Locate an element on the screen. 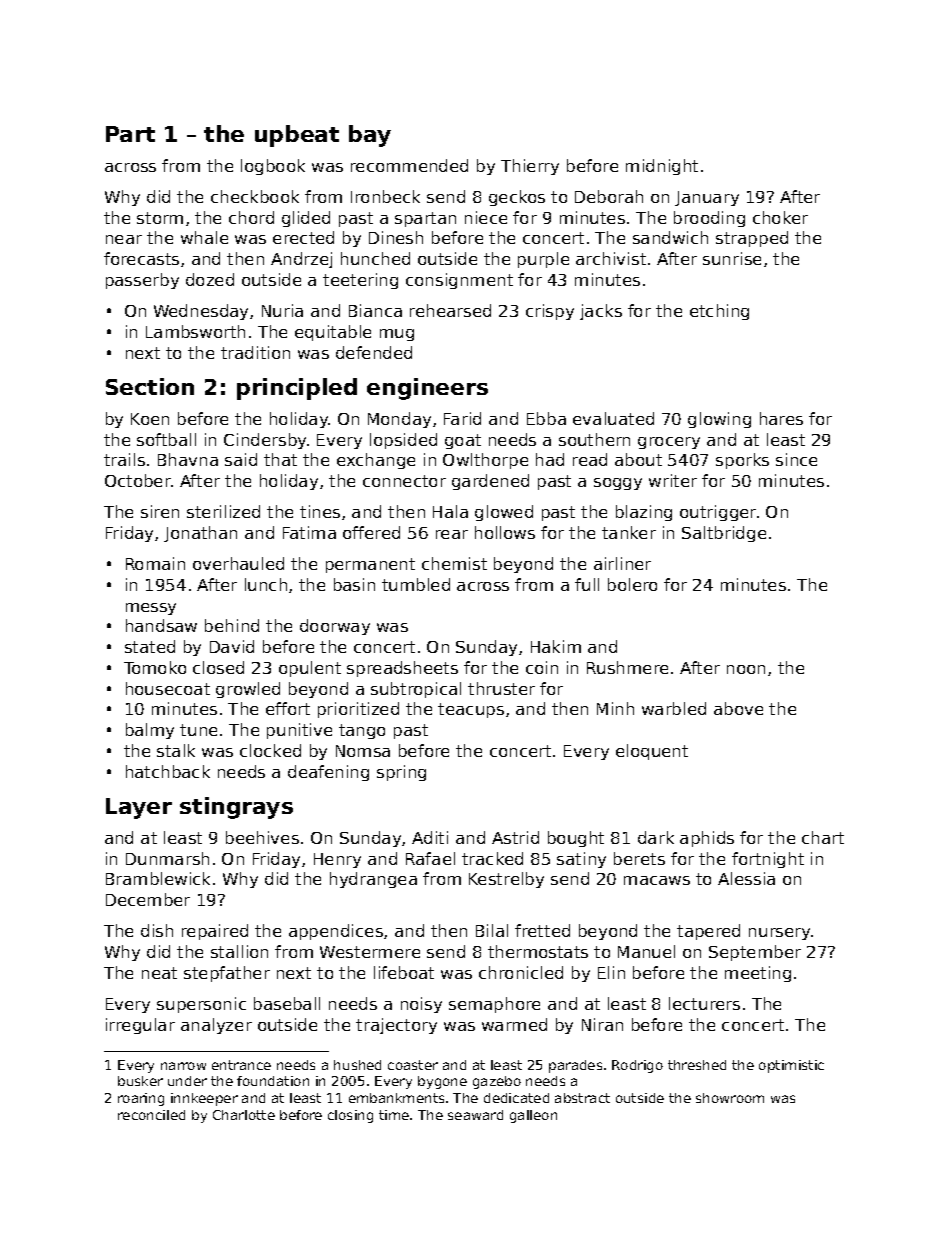 This screenshot has height=1233, width=952. above is located at coordinates (738, 708).
